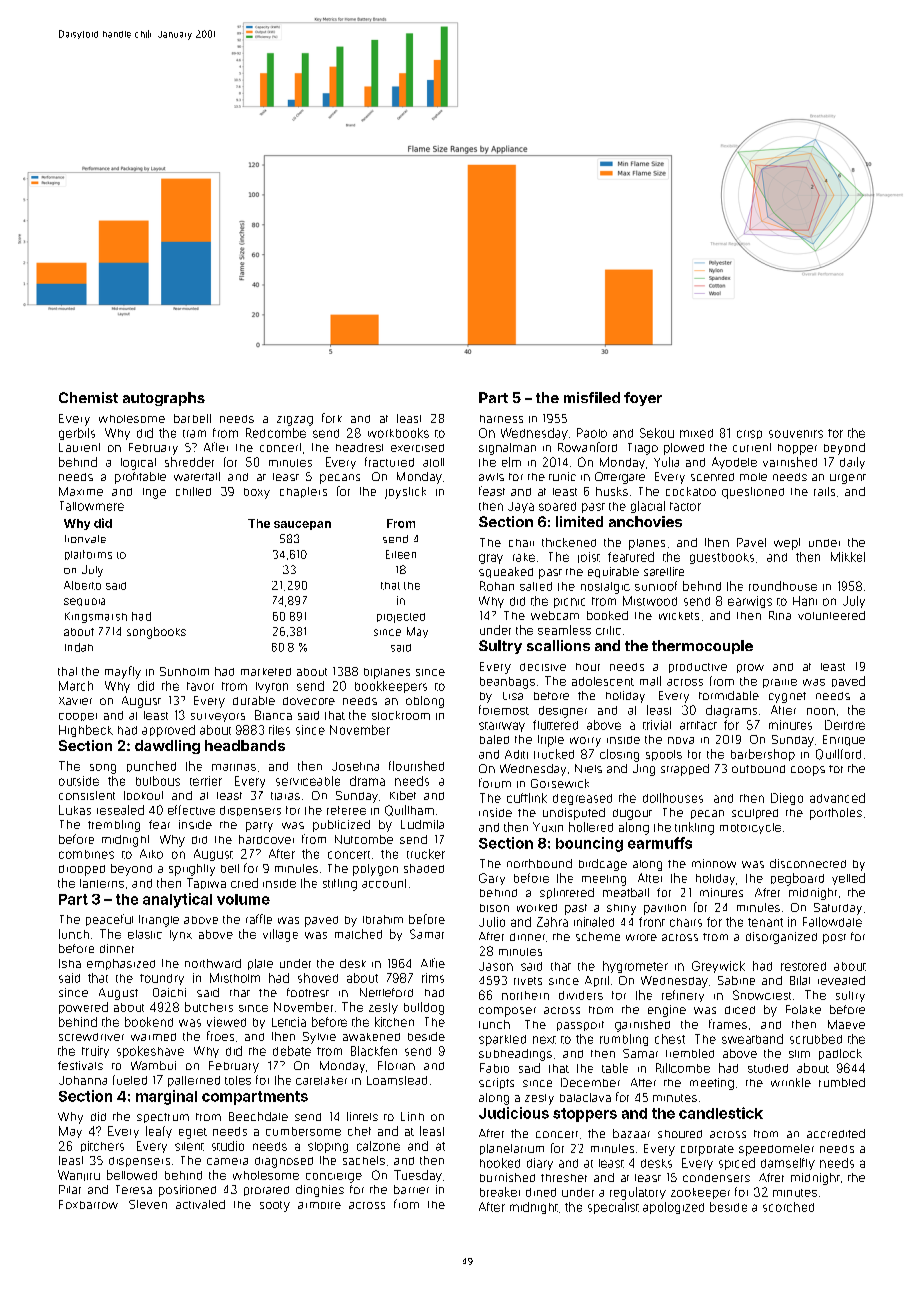  Describe the element at coordinates (81, 491) in the document. I see `Maxime` at that location.
